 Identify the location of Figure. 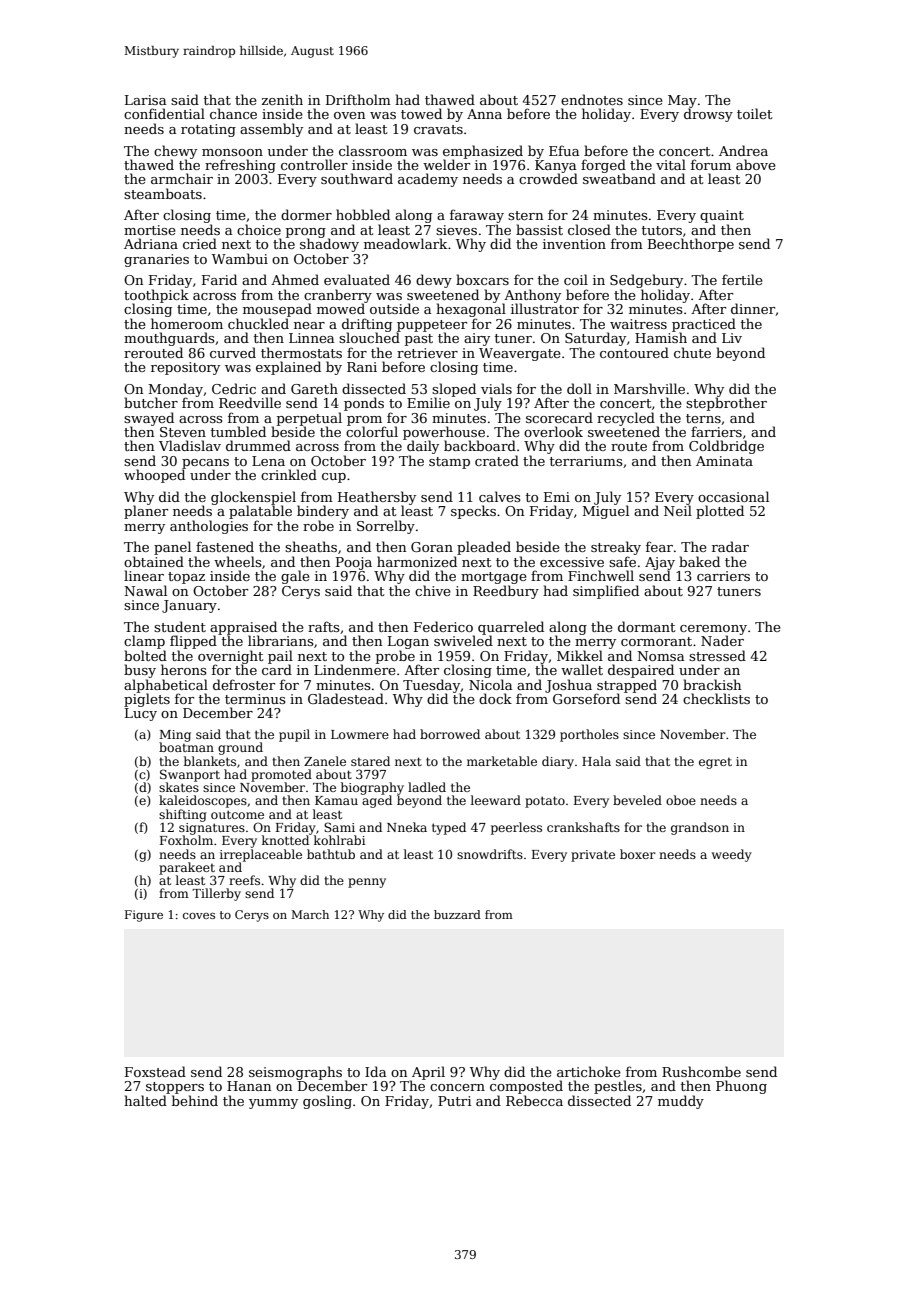
(144, 916).
